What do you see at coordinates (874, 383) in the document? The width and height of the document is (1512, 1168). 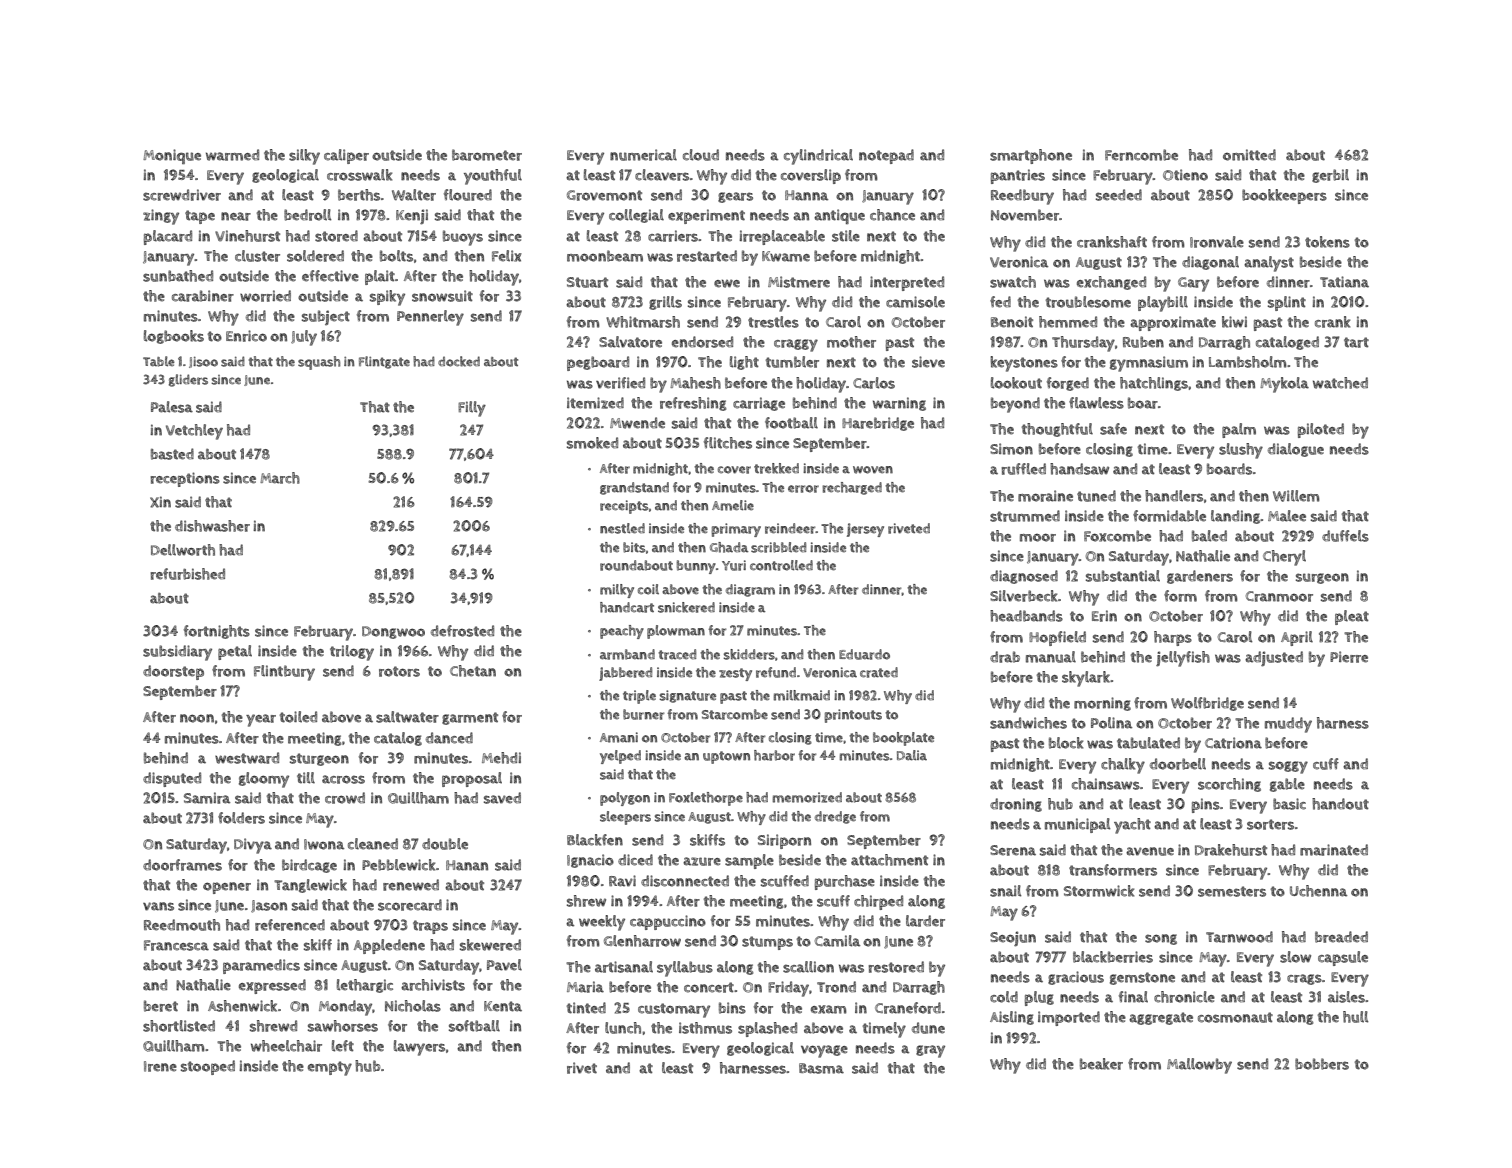 I see `Carlos` at bounding box center [874, 383].
